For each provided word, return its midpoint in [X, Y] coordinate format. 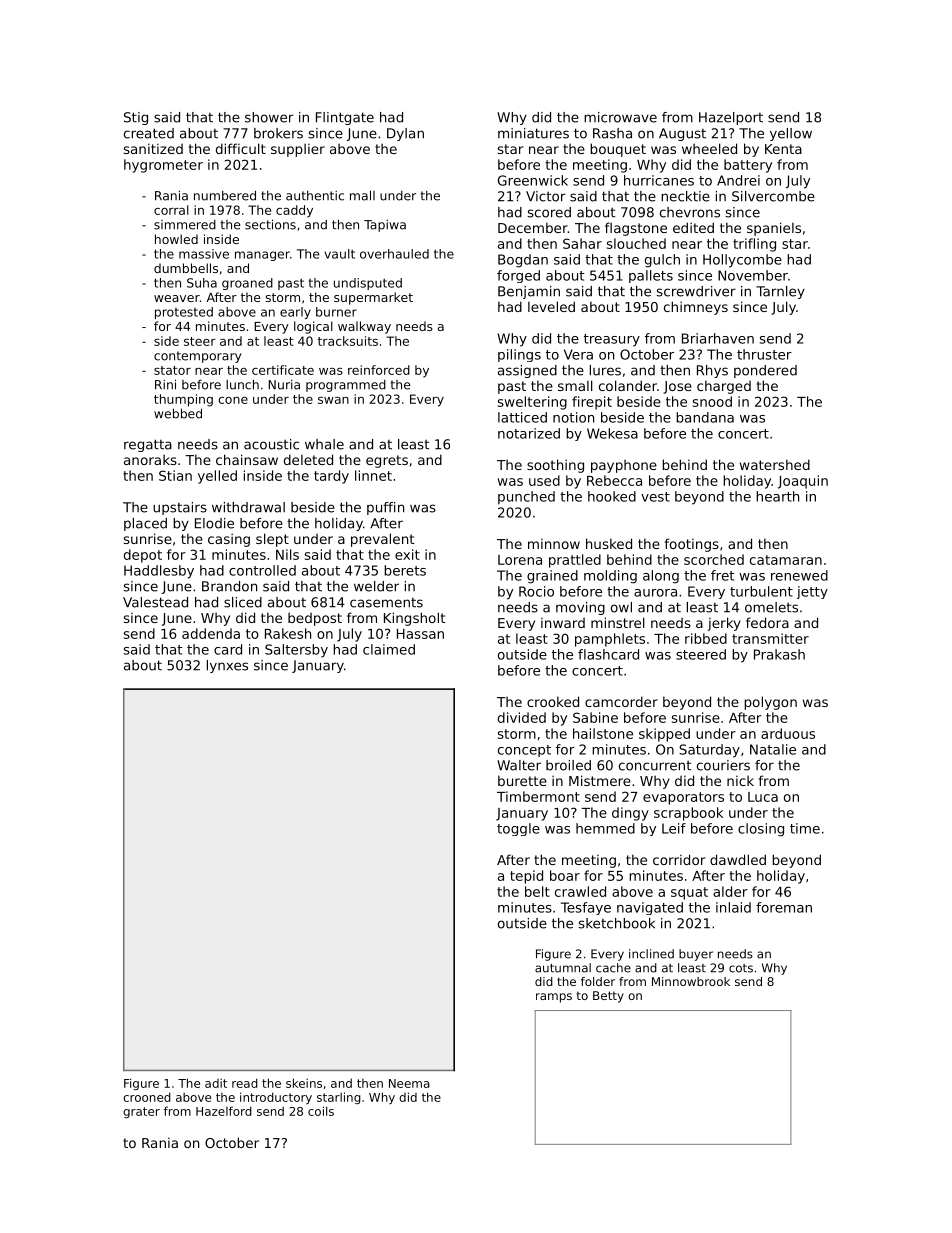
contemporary [197, 357]
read [245, 1083]
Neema [409, 1083]
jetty [812, 592]
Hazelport [731, 118]
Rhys [712, 371]
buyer [696, 955]
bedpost [315, 619]
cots [741, 968]
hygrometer [163, 166]
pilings [519, 355]
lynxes [227, 666]
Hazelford [224, 1111]
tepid [526, 877]
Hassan [420, 634]
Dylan [405, 134]
